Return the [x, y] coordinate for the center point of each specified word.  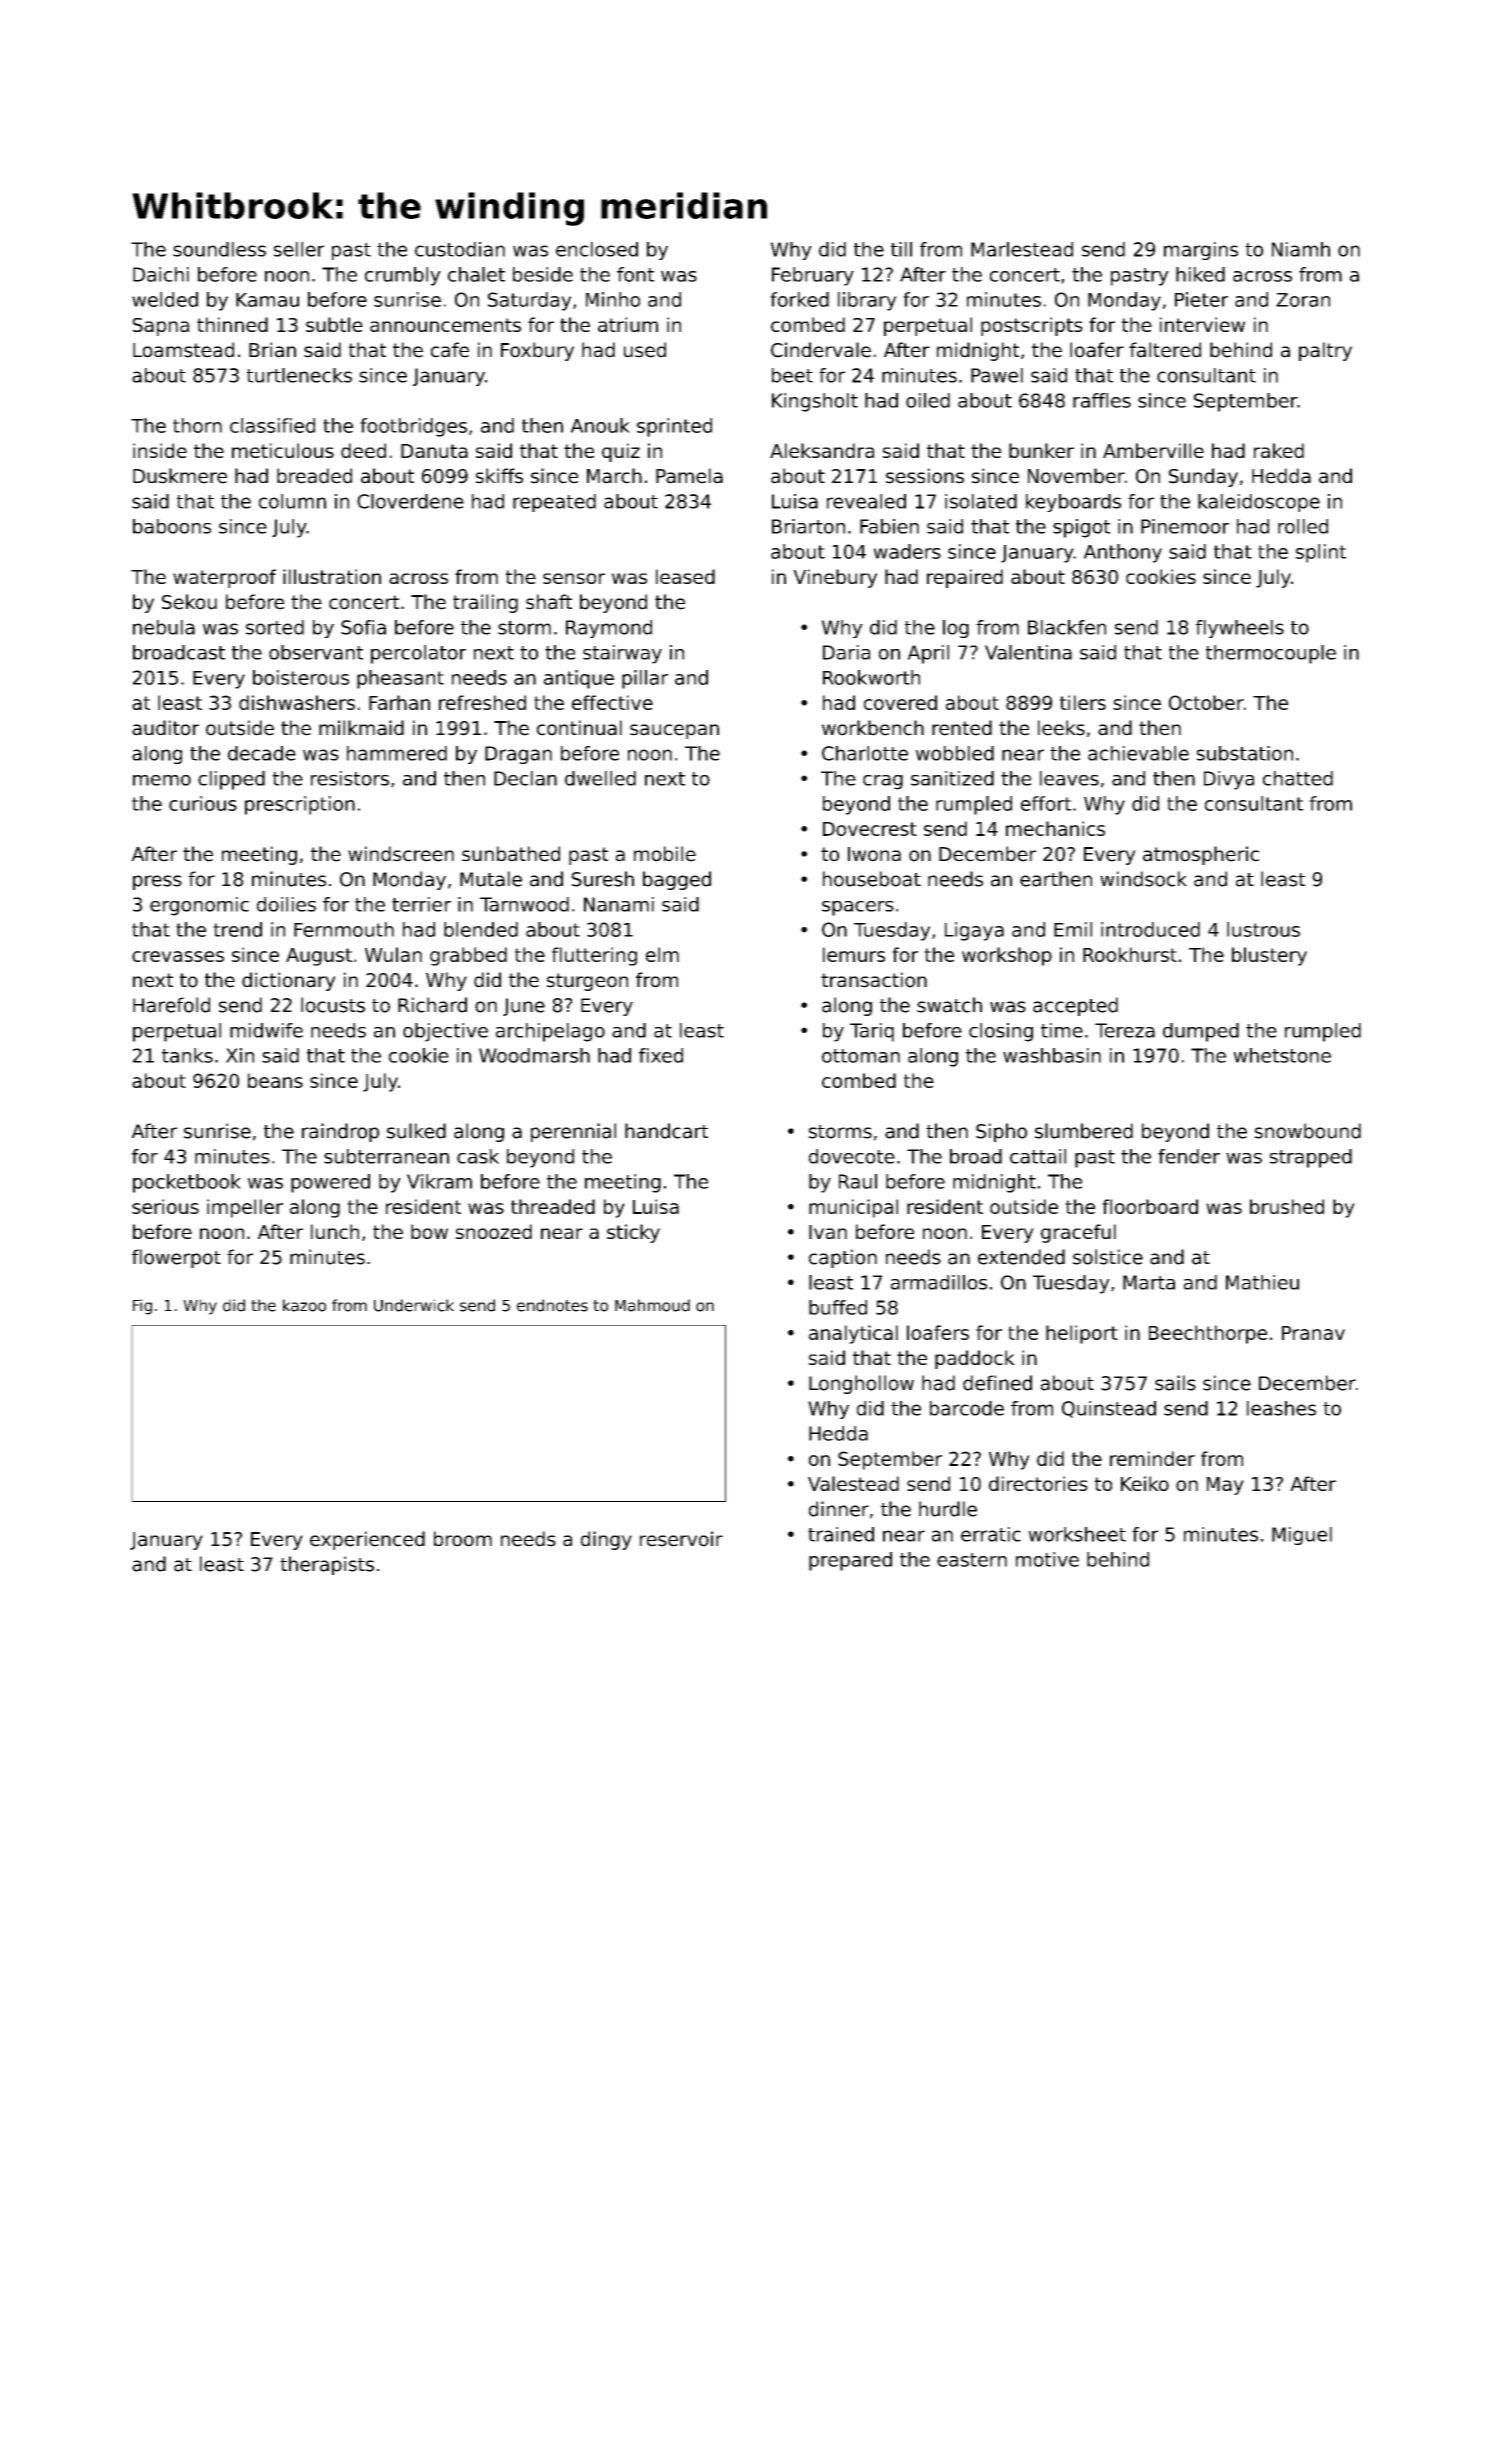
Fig [142, 1307]
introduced [1150, 929]
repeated [554, 503]
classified [272, 425]
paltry [1325, 351]
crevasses [178, 956]
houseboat [872, 879]
